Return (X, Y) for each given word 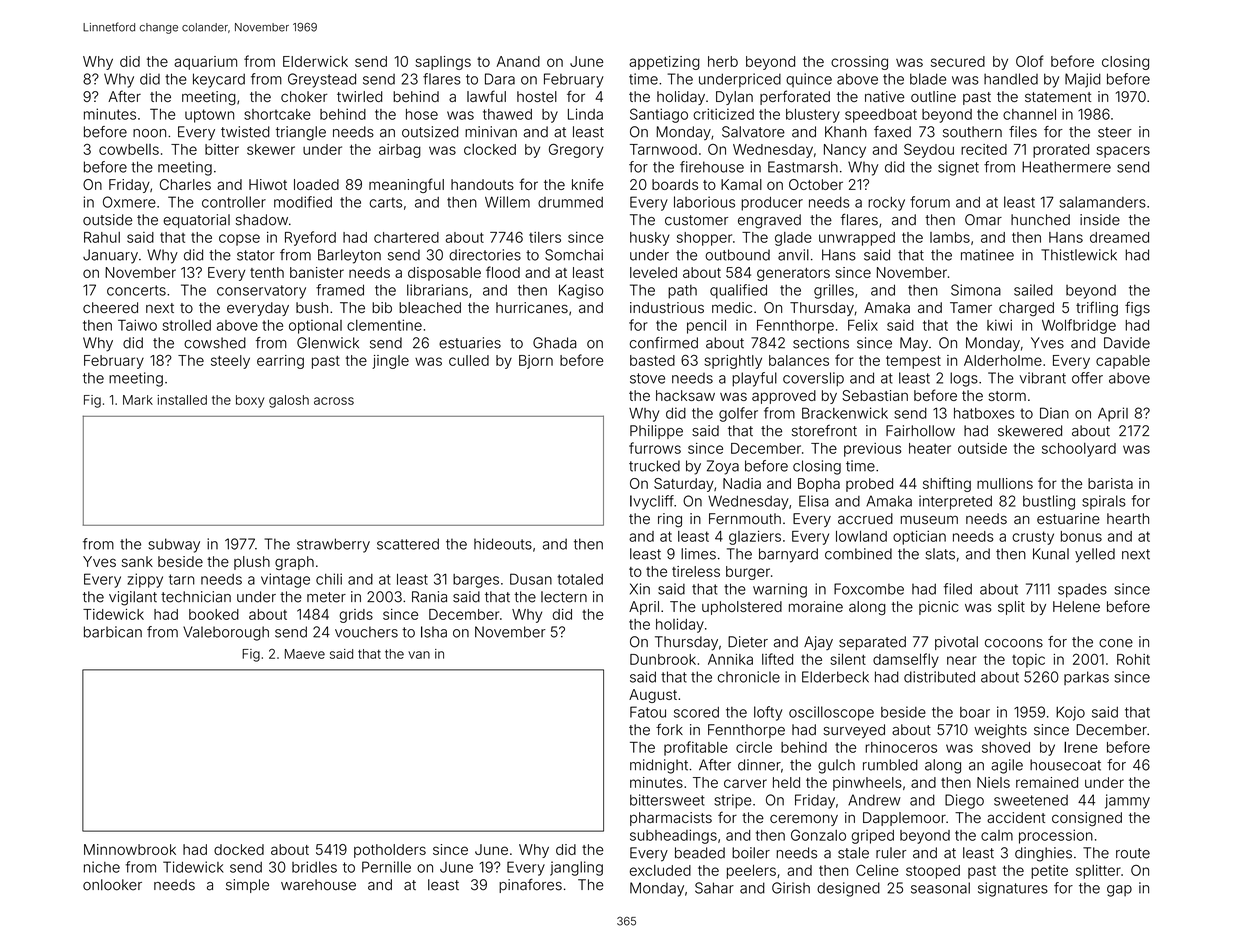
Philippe (656, 432)
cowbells (129, 149)
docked (239, 849)
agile (1007, 766)
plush (252, 563)
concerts (136, 290)
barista (1110, 483)
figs (1137, 309)
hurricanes (532, 308)
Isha (434, 632)
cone (1116, 643)
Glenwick (328, 343)
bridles (314, 867)
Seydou (929, 151)
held (786, 782)
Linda (585, 114)
